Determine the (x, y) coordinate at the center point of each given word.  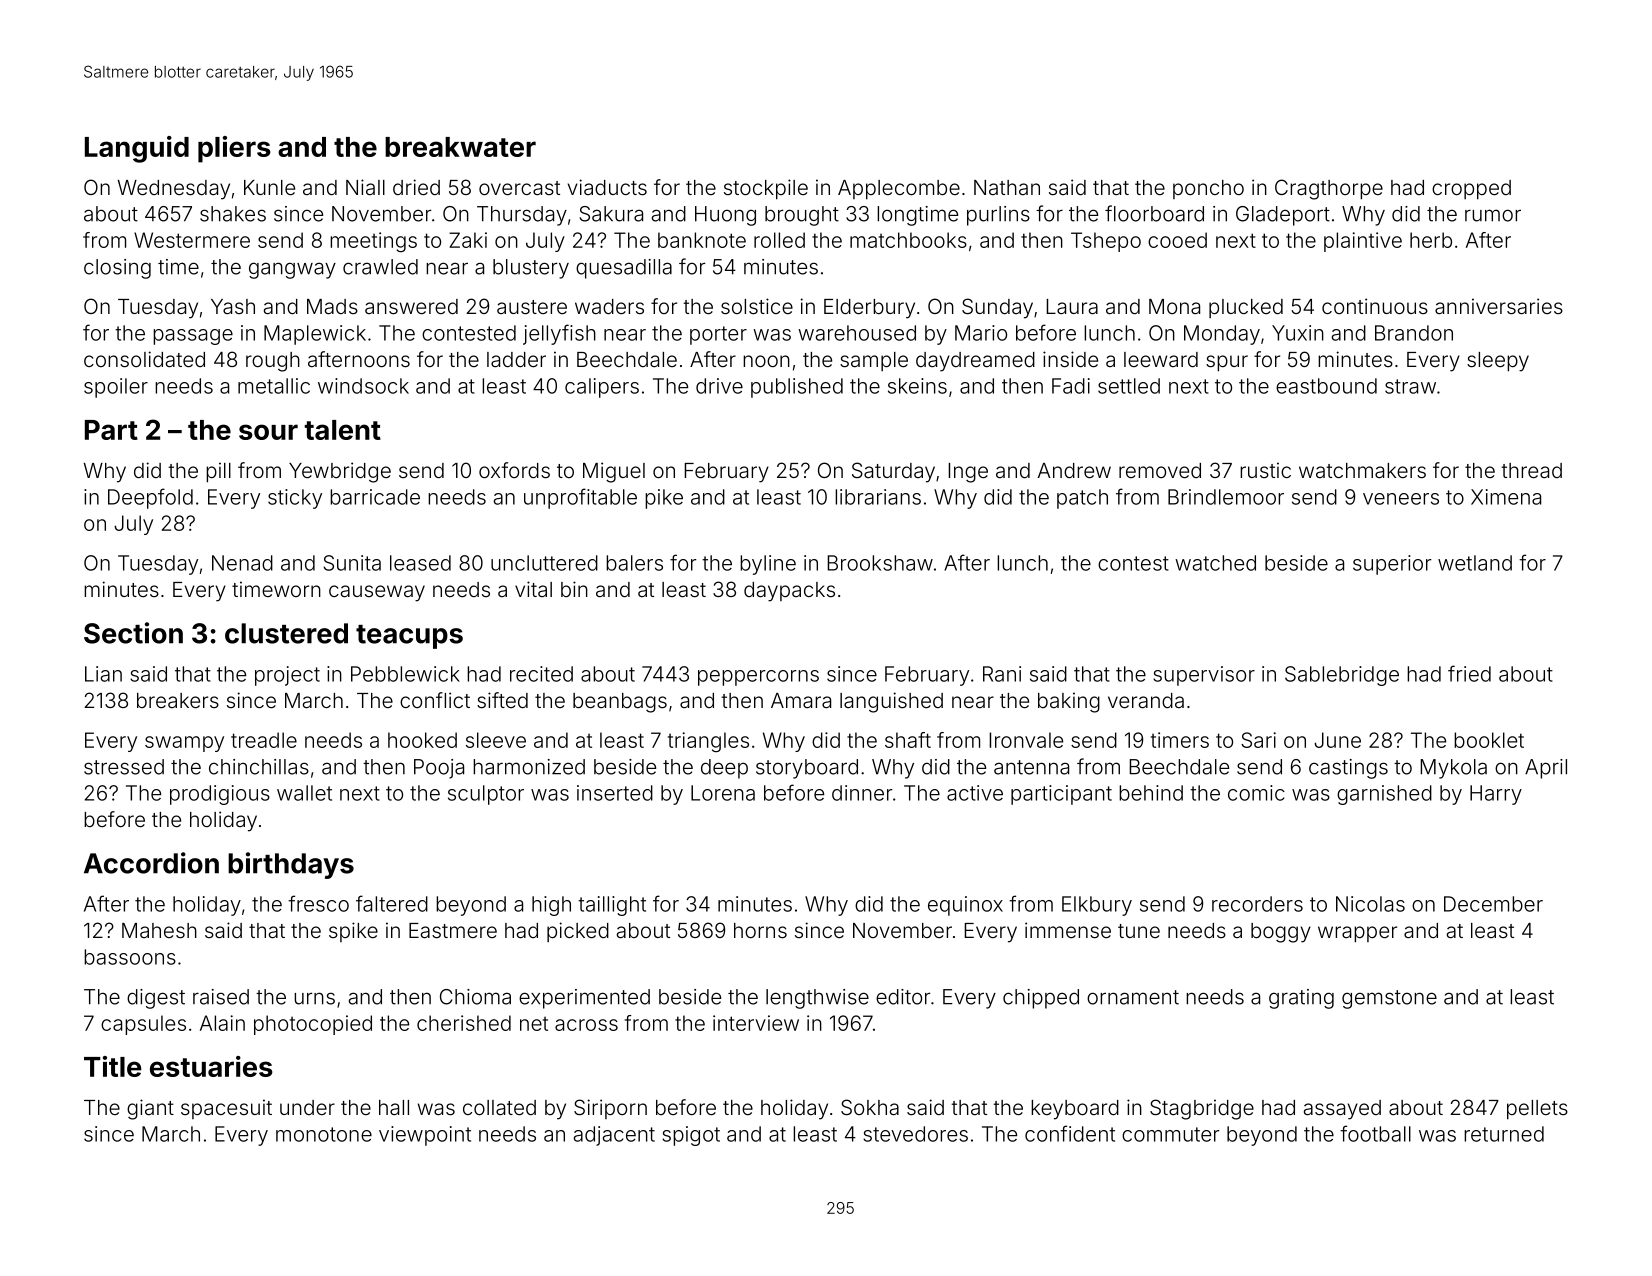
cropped (1471, 190)
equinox (965, 906)
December (1493, 904)
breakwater (460, 147)
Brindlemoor (1226, 497)
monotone (324, 1134)
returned (1504, 1134)
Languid (137, 149)
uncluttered (544, 563)
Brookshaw (880, 563)
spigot (691, 1136)
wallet (304, 793)
